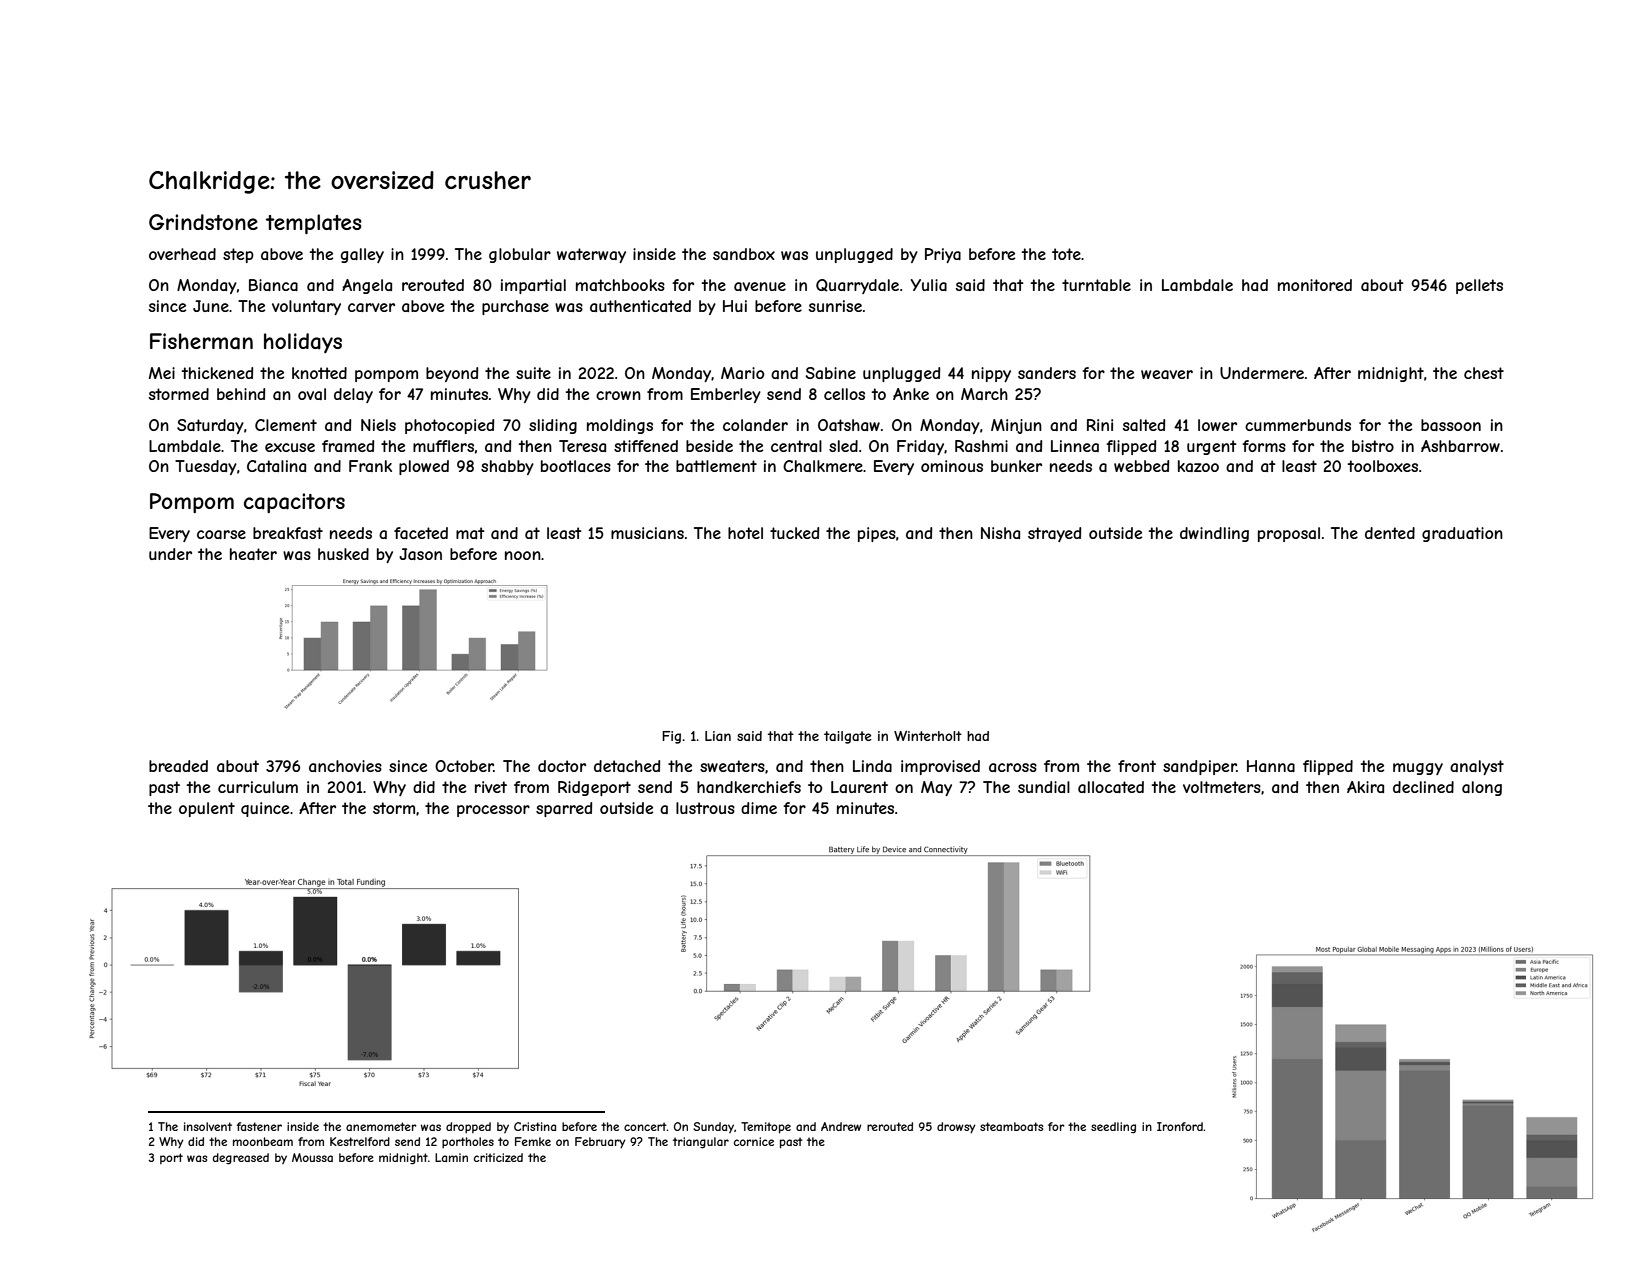 This page has height=1277, width=1652. Describe the element at coordinates (238, 255) in the page. I see `step` at that location.
